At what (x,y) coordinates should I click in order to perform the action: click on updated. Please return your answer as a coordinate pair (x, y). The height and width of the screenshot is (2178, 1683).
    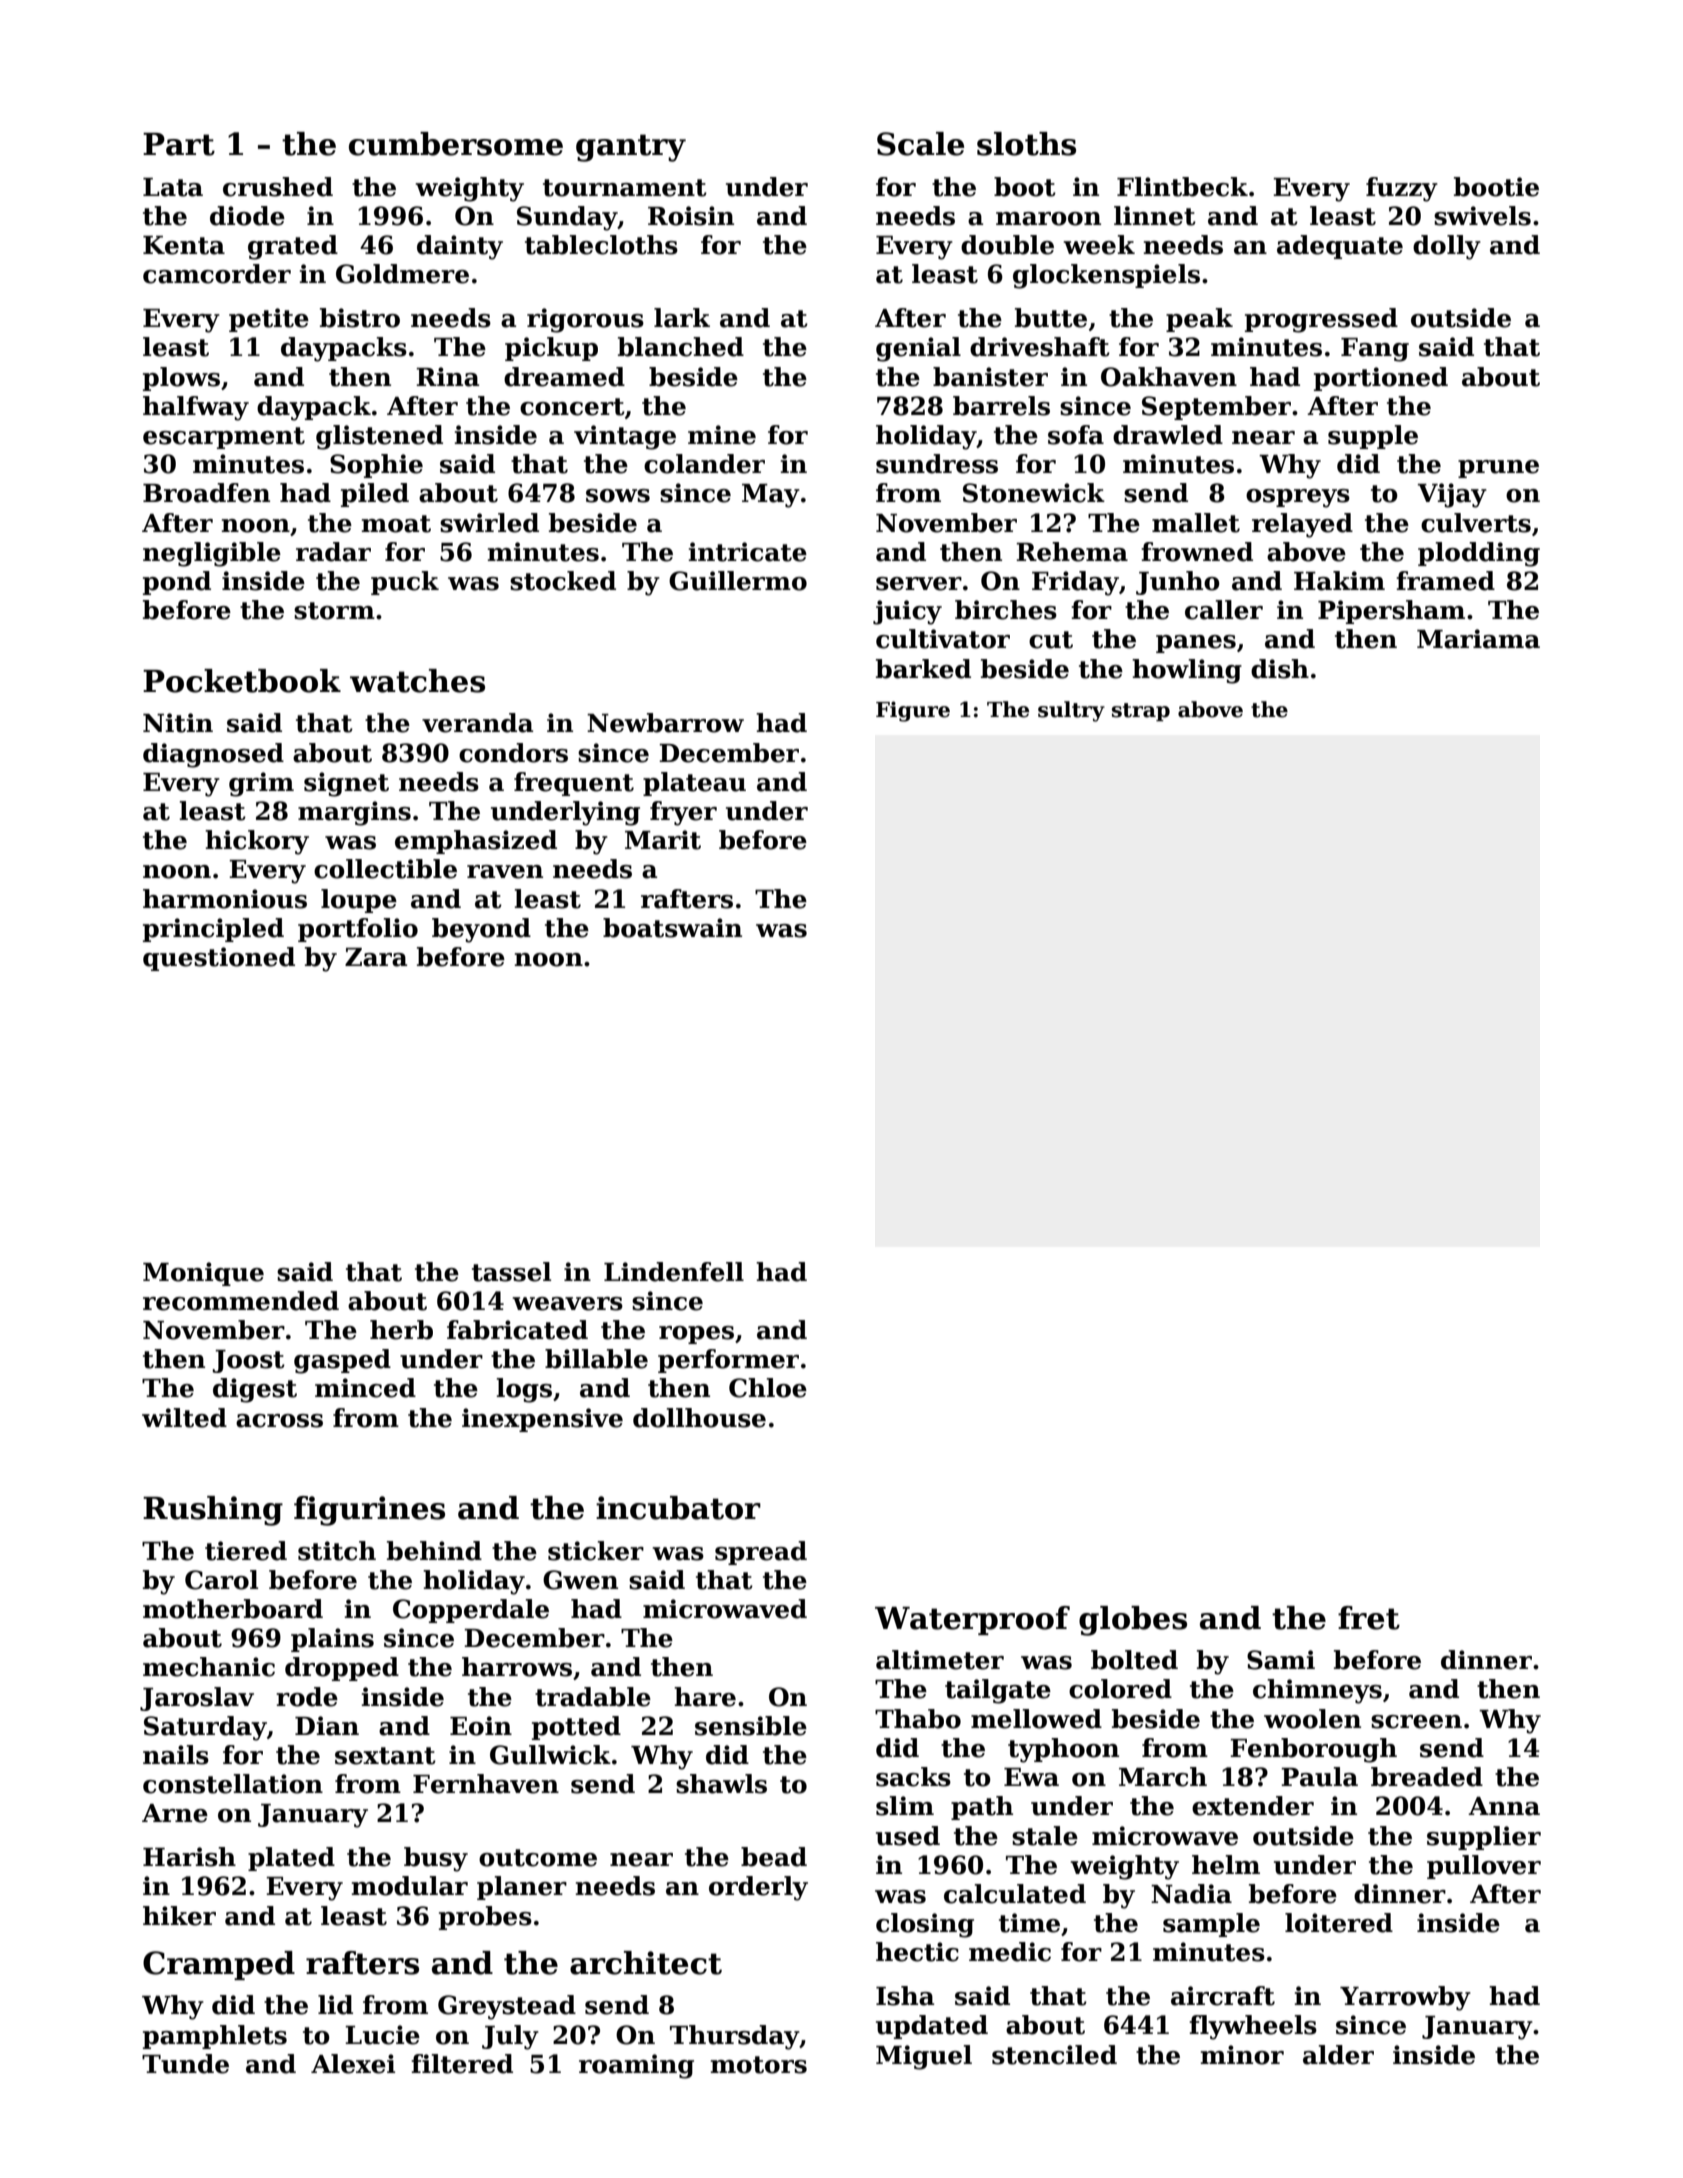
    Looking at the image, I should click on (932, 2027).
